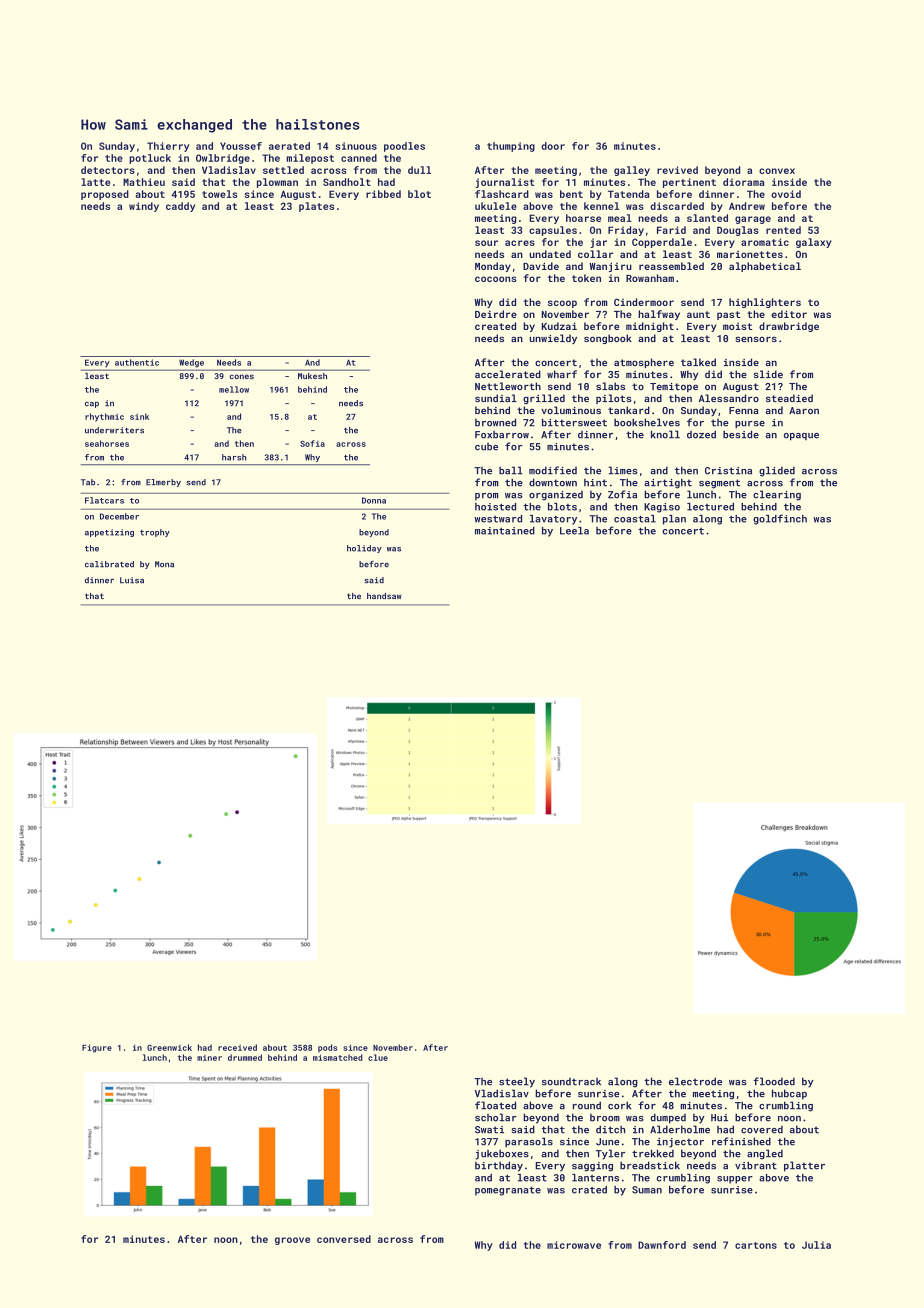 The height and width of the screenshot is (1308, 924). I want to click on thumping, so click(511, 147).
